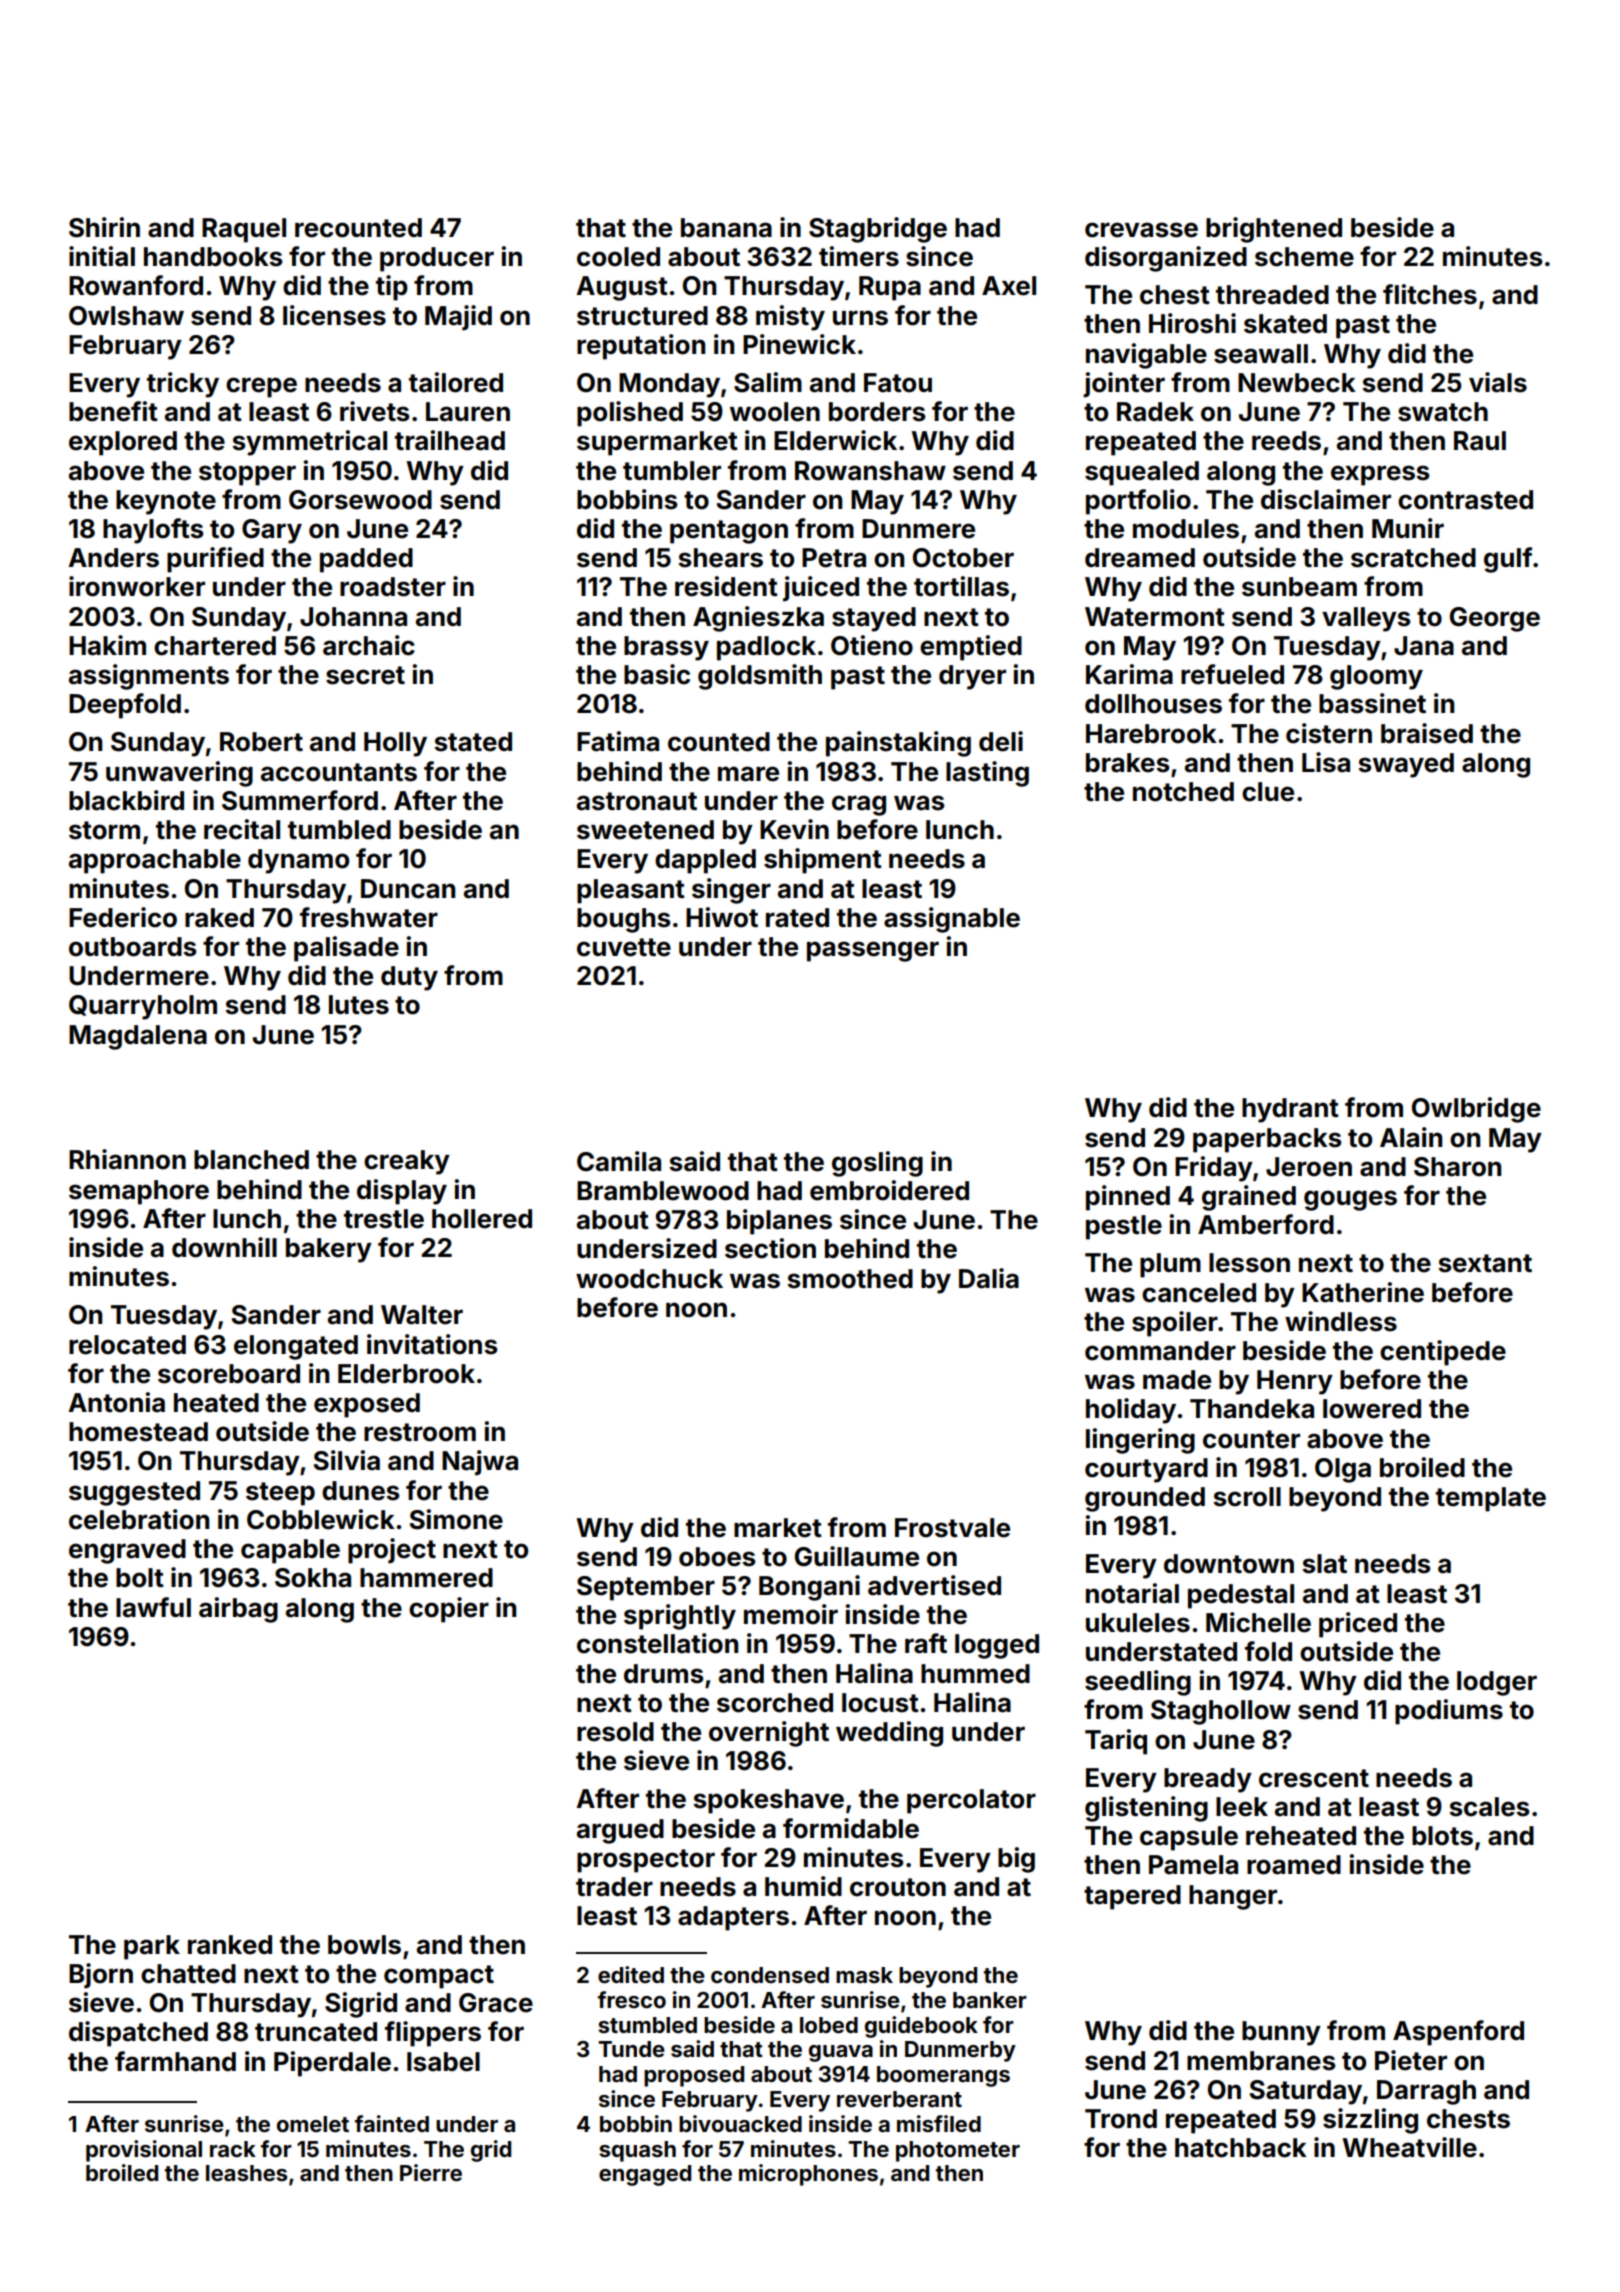  I want to click on Hiwot, so click(722, 917).
